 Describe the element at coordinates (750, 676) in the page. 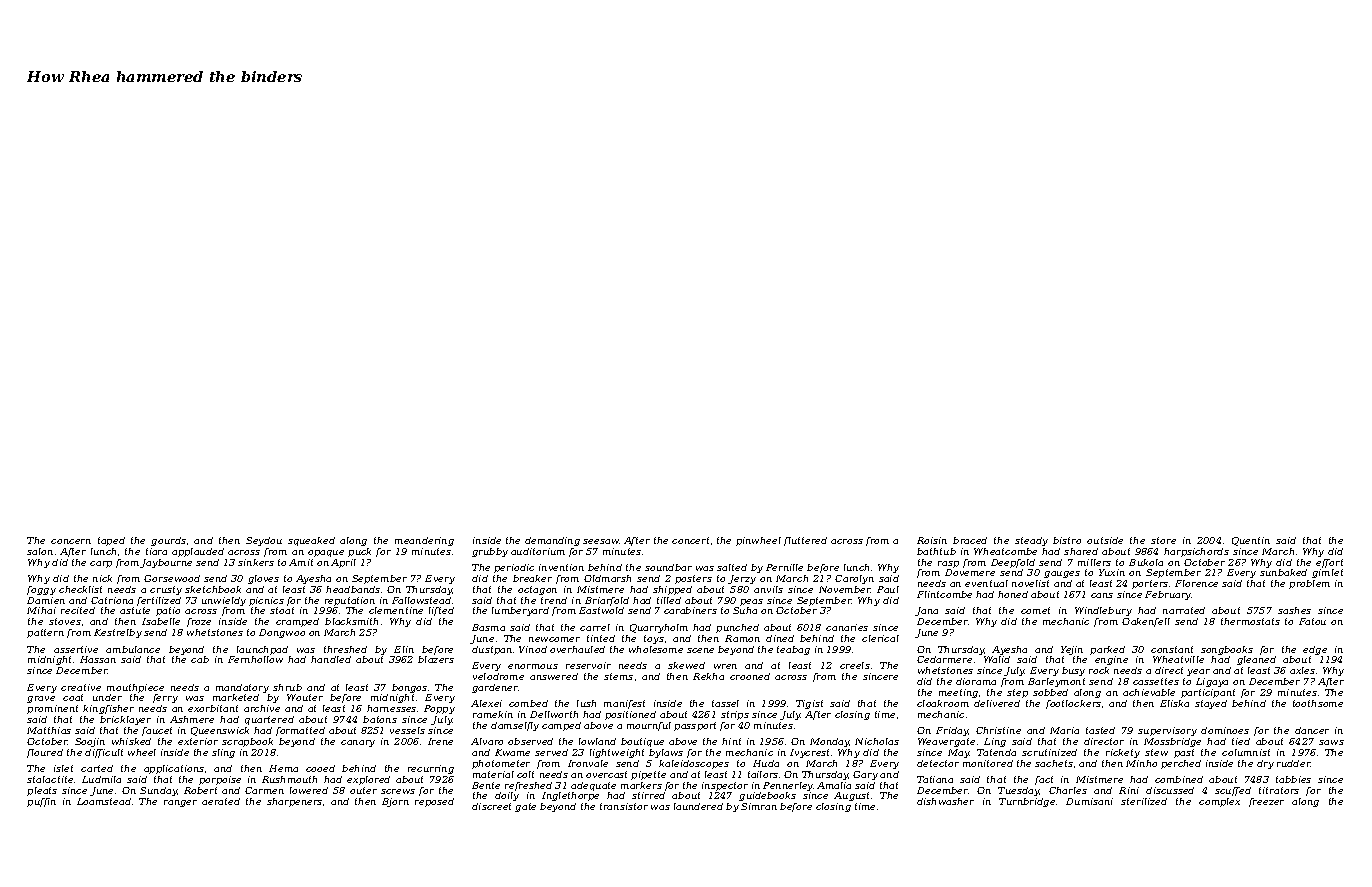

I see `crooned` at that location.
